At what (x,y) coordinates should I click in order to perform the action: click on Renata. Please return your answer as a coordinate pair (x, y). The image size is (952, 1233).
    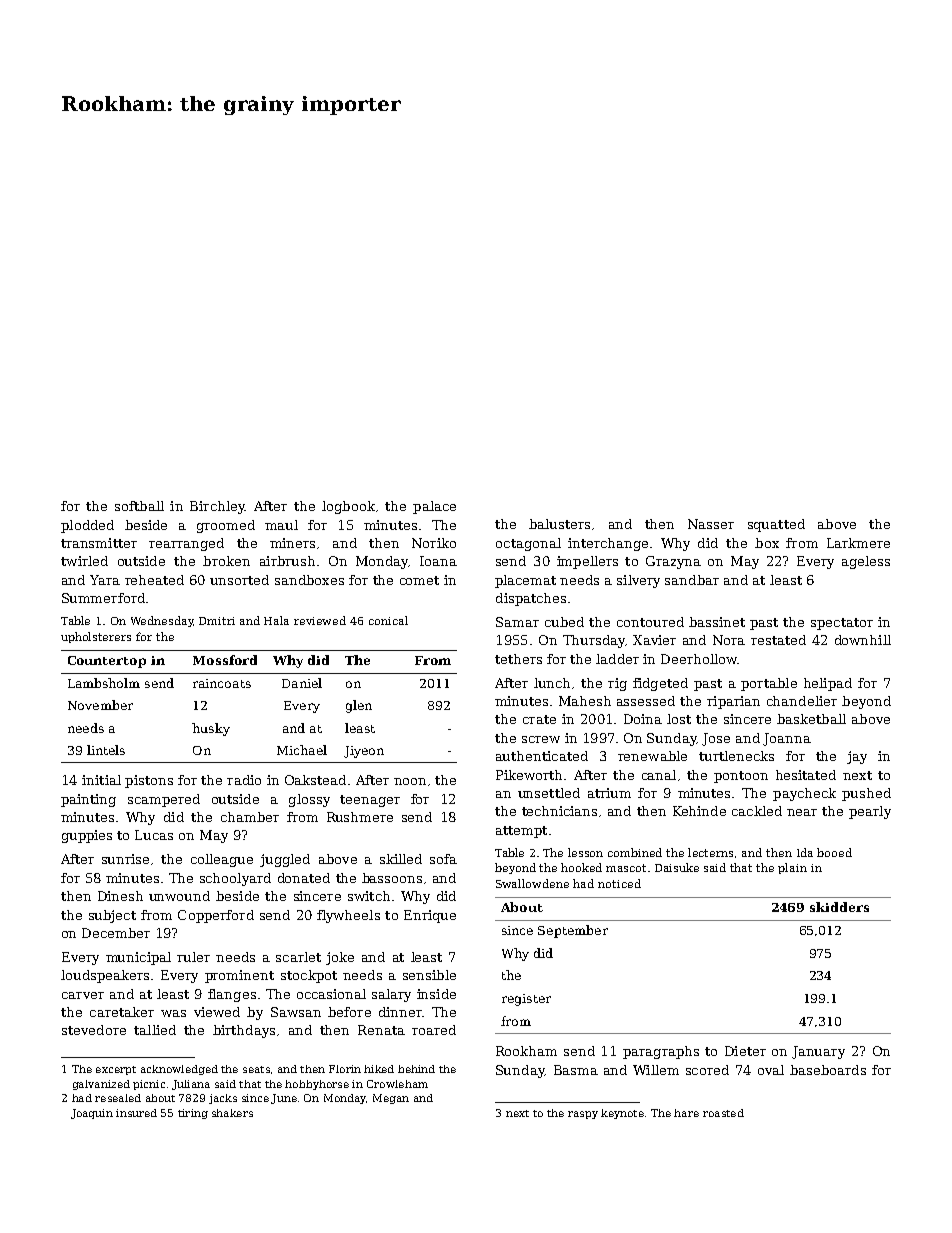
    Looking at the image, I should click on (381, 1030).
